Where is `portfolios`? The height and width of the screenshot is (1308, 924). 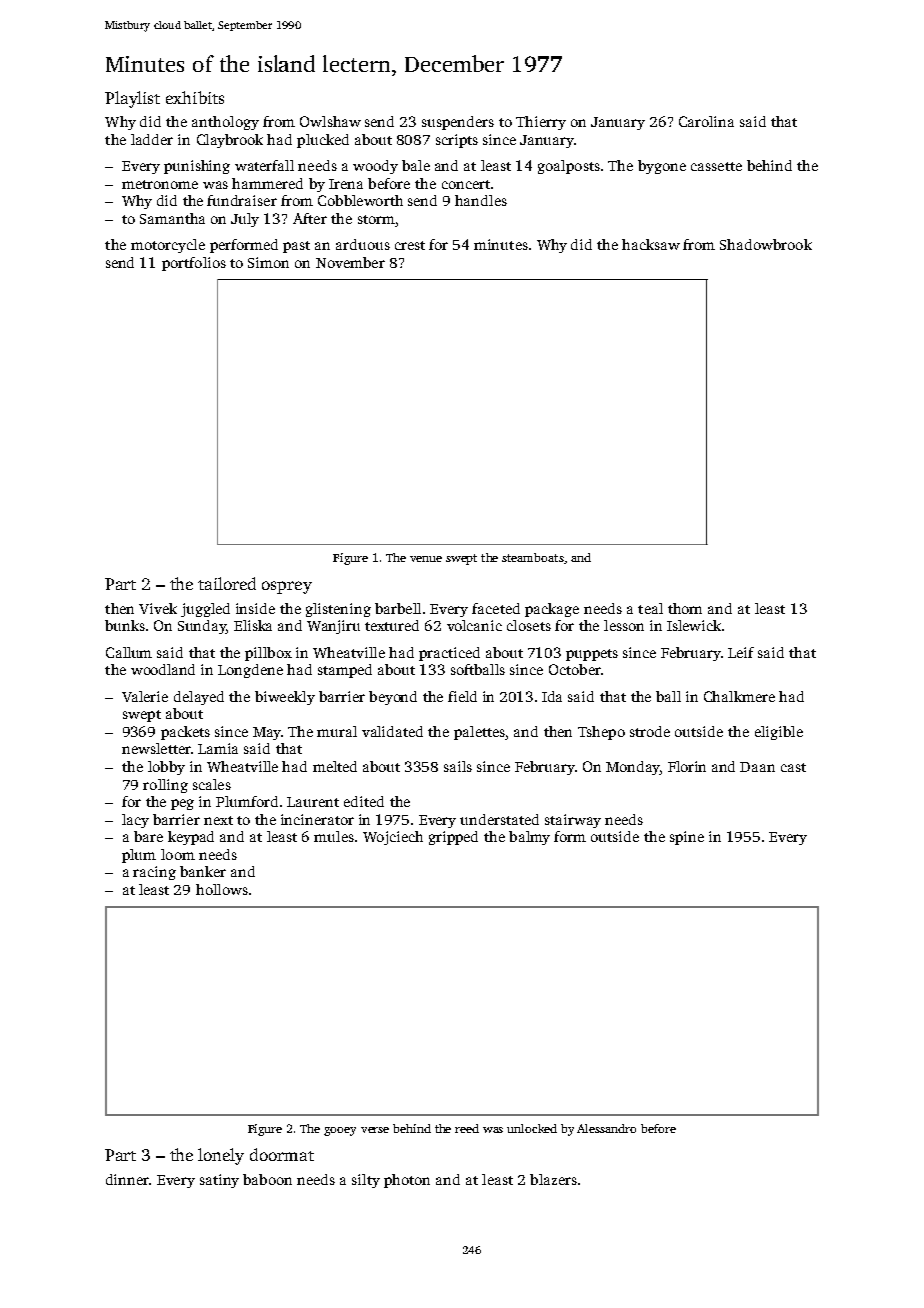
portfolios is located at coordinates (194, 264).
